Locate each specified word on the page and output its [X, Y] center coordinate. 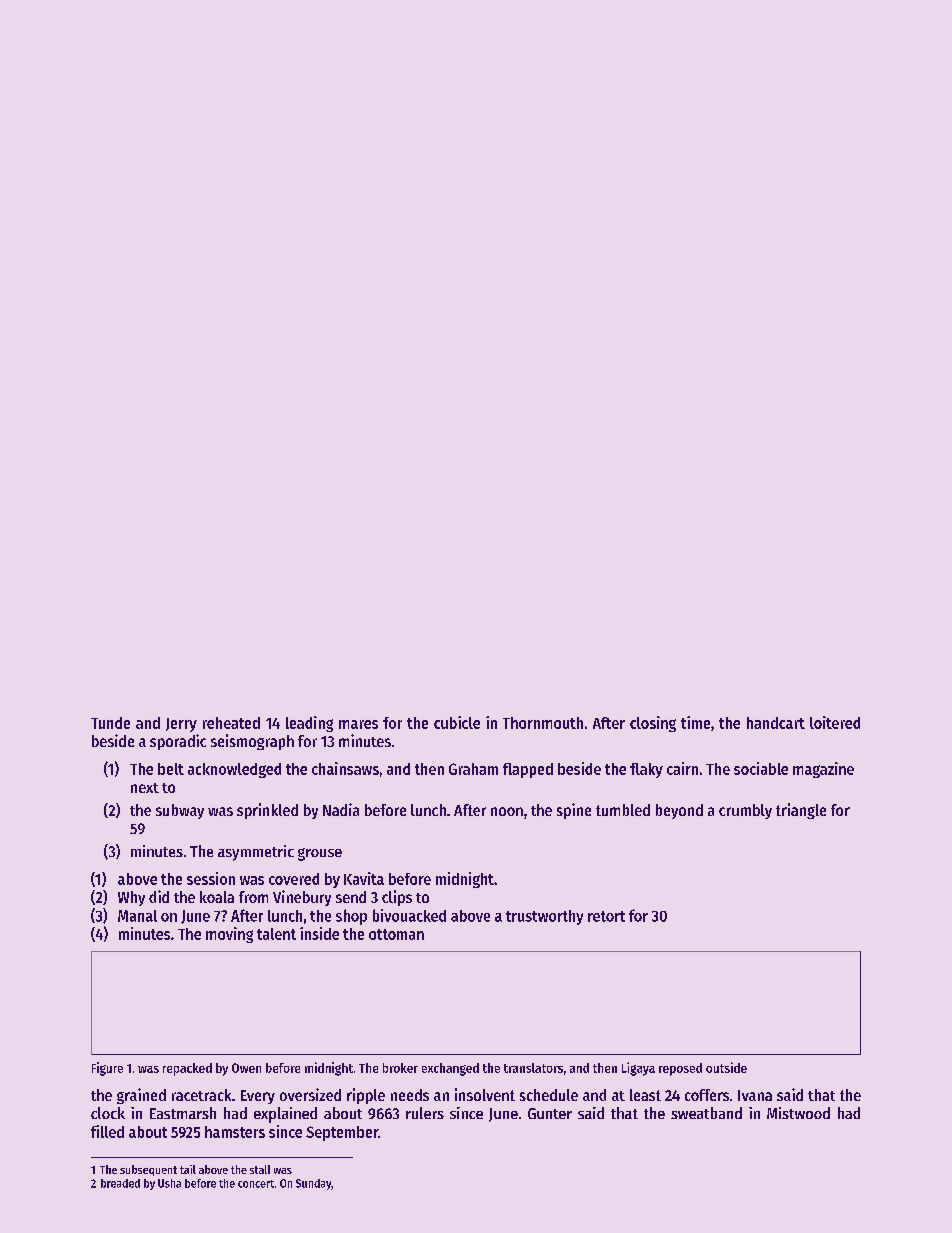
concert [256, 1184]
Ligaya [638, 1069]
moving [229, 935]
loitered [835, 722]
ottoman [396, 934]
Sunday [313, 1184]
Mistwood [798, 1113]
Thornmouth [543, 723]
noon [507, 811]
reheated [231, 723]
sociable [761, 768]
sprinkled [267, 811]
